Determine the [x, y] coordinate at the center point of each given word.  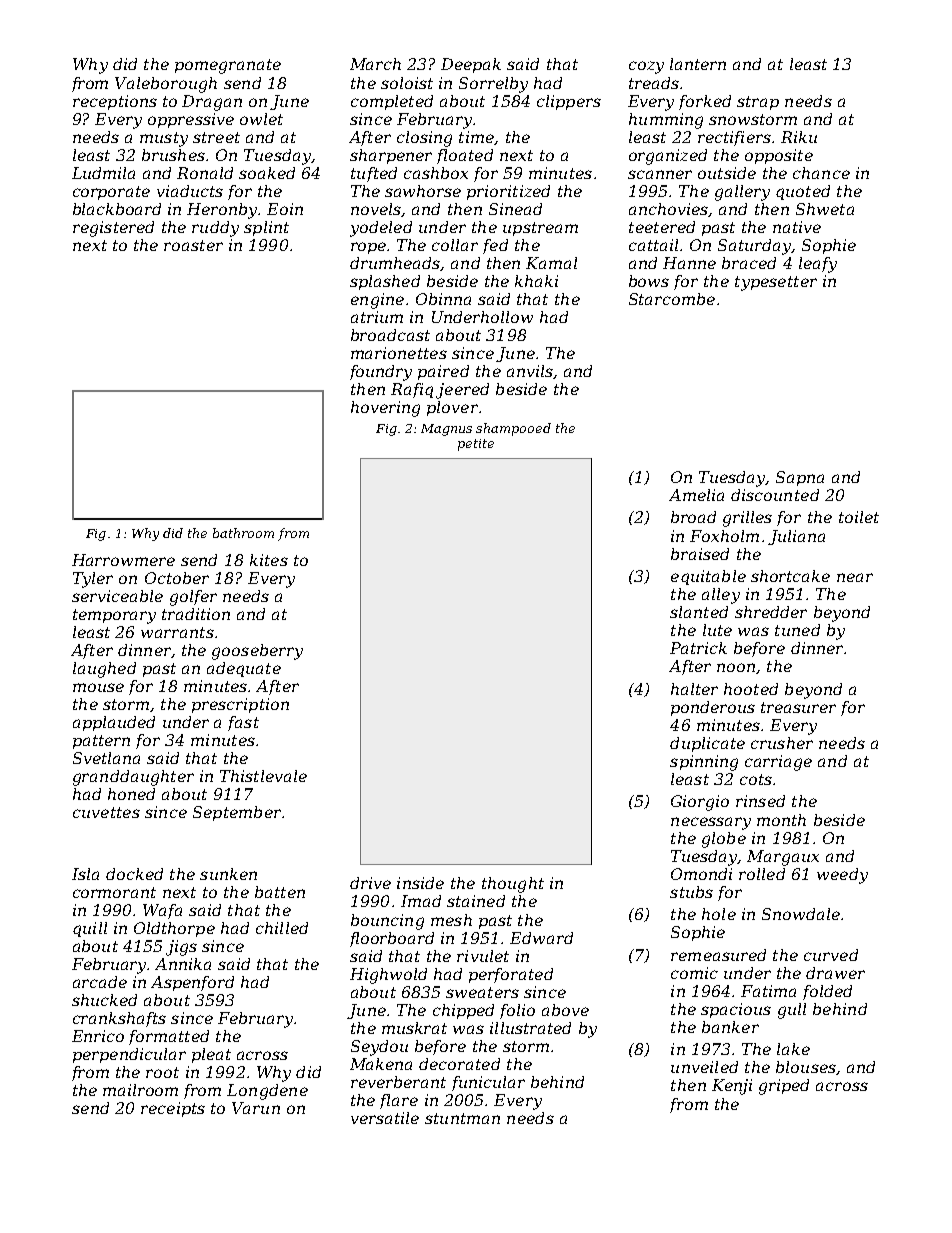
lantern [698, 64]
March [375, 64]
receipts [173, 1109]
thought [513, 885]
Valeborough [166, 85]
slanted [699, 612]
